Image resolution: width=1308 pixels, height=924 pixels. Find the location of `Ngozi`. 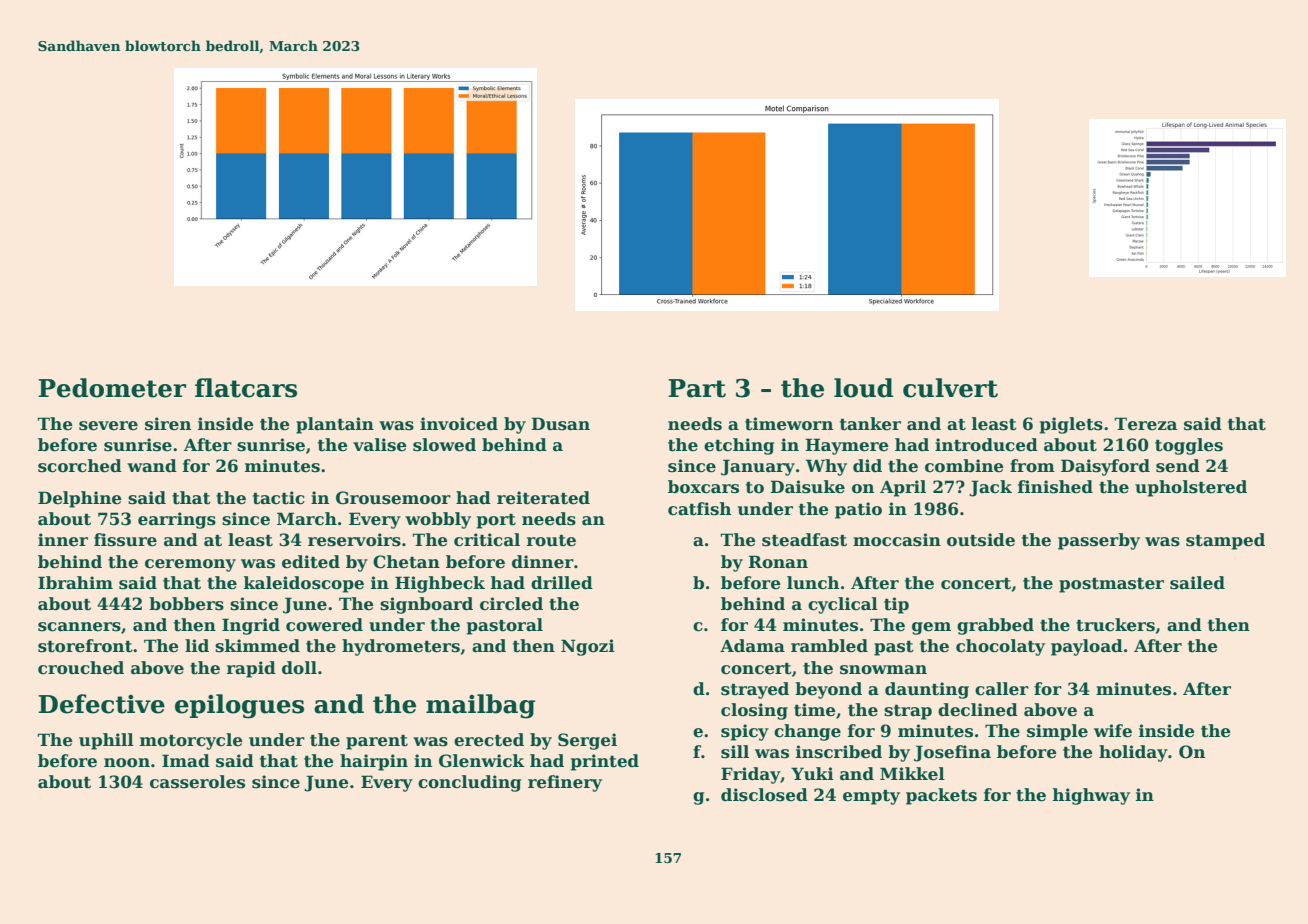

Ngozi is located at coordinates (588, 647).
